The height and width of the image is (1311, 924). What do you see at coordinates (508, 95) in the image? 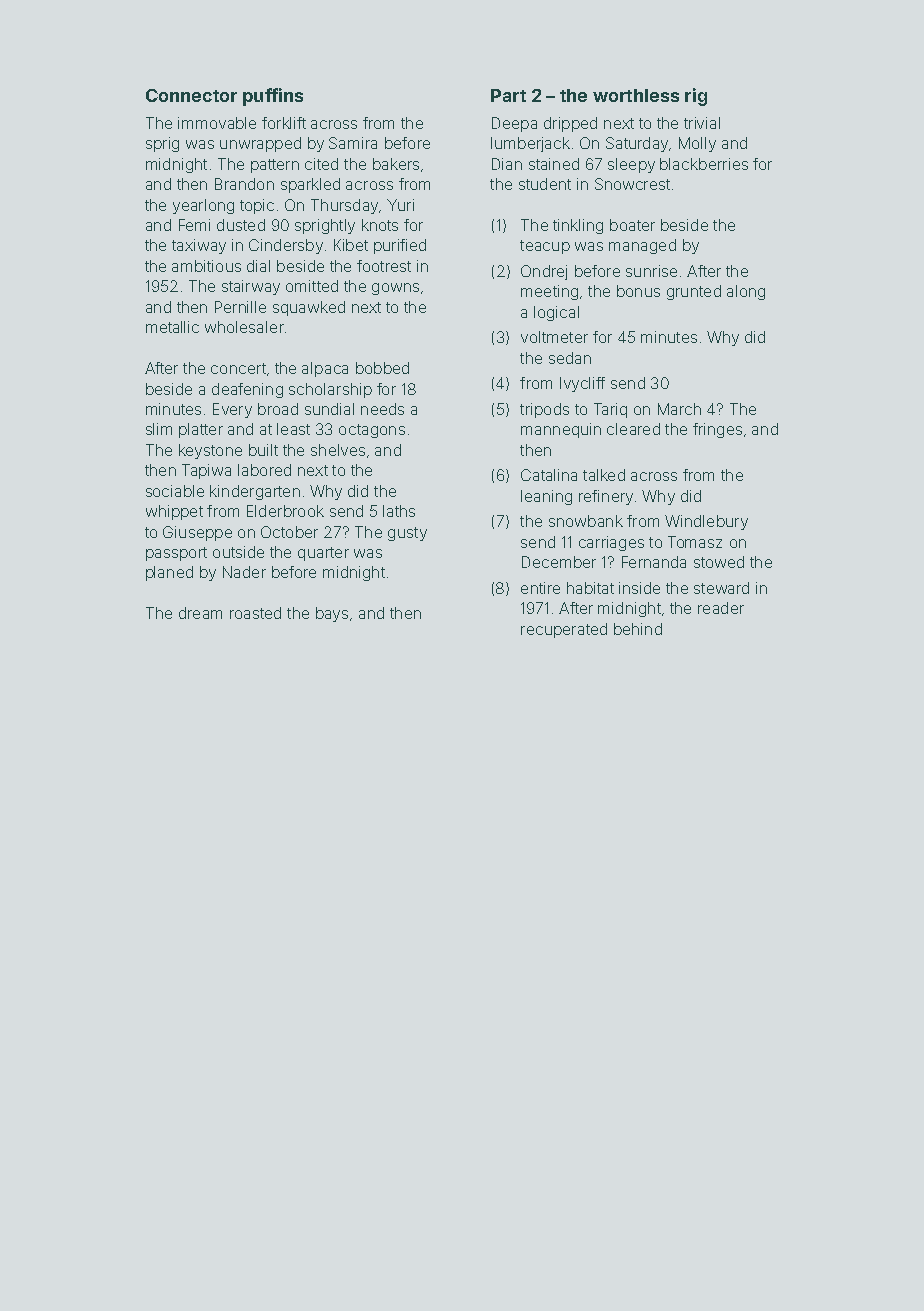
I see `Part` at bounding box center [508, 95].
